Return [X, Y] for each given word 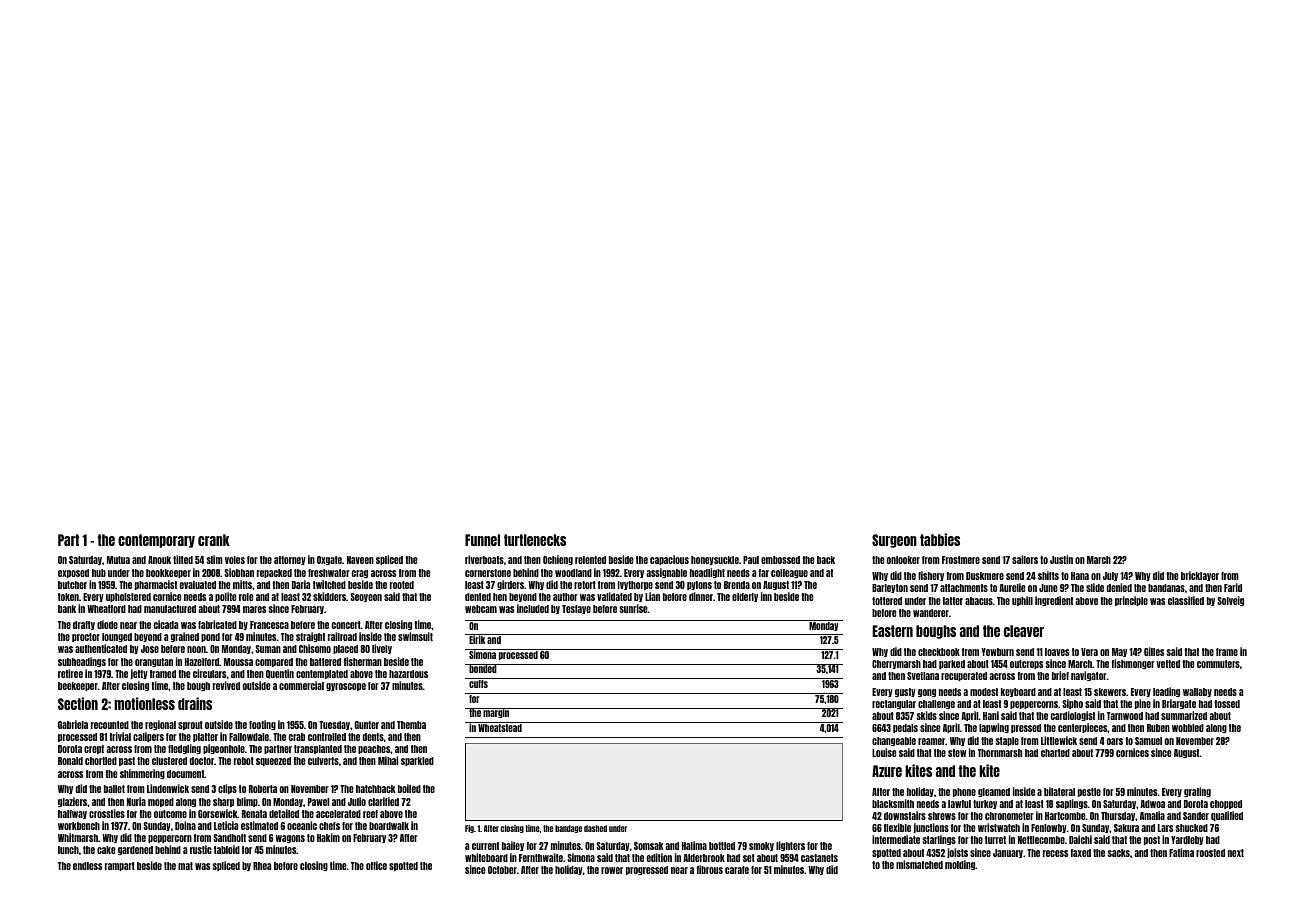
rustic [201, 849]
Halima [694, 845]
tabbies [940, 539]
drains [195, 703]
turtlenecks [535, 540]
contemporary [156, 541]
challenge [936, 704]
